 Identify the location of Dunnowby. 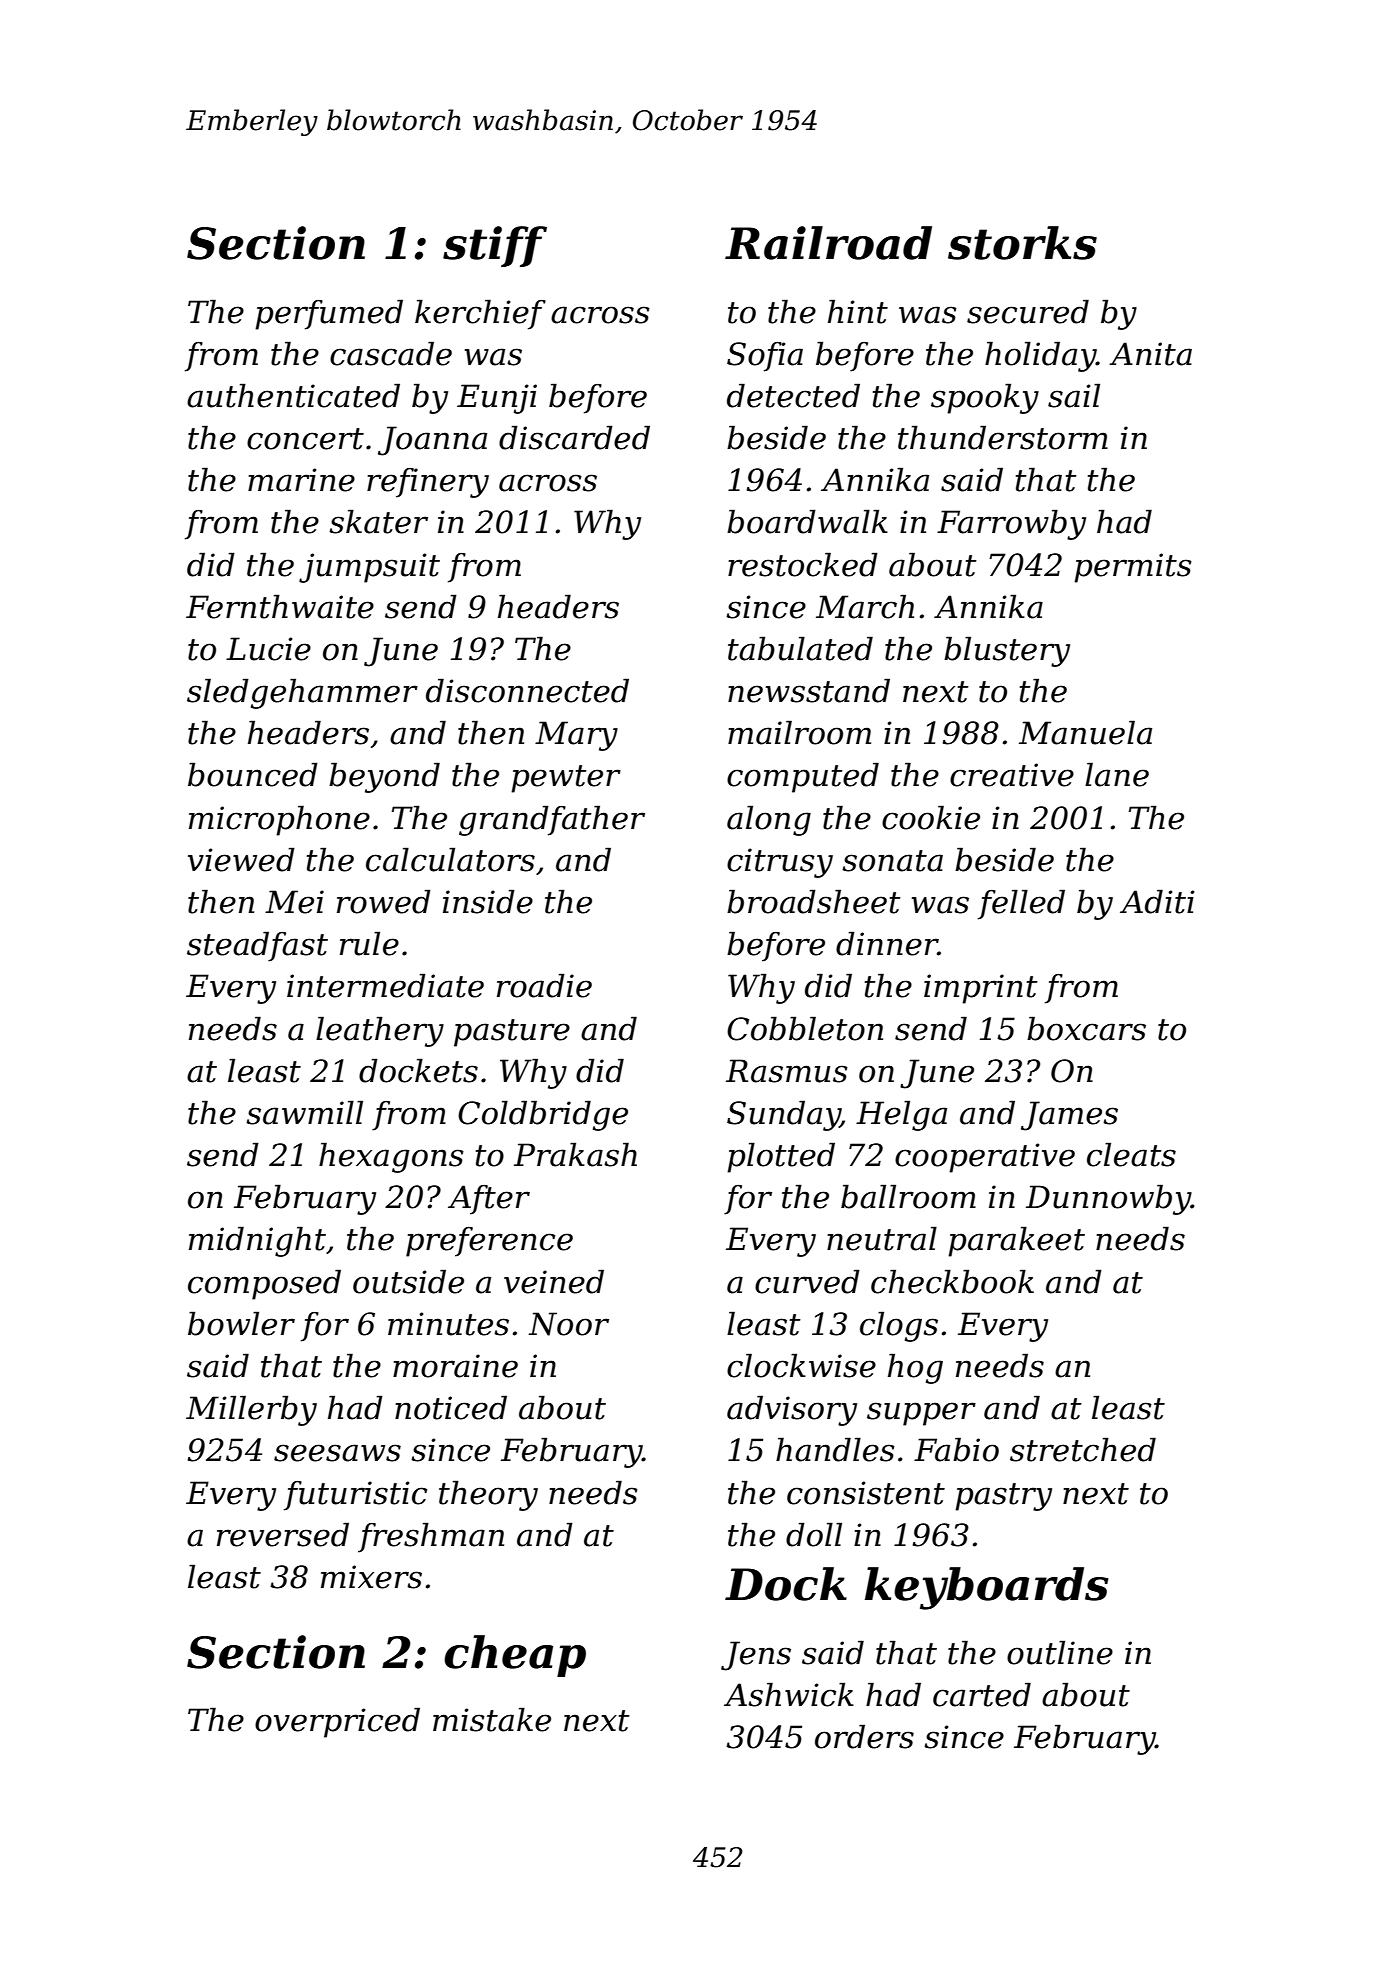
(1108, 1199).
